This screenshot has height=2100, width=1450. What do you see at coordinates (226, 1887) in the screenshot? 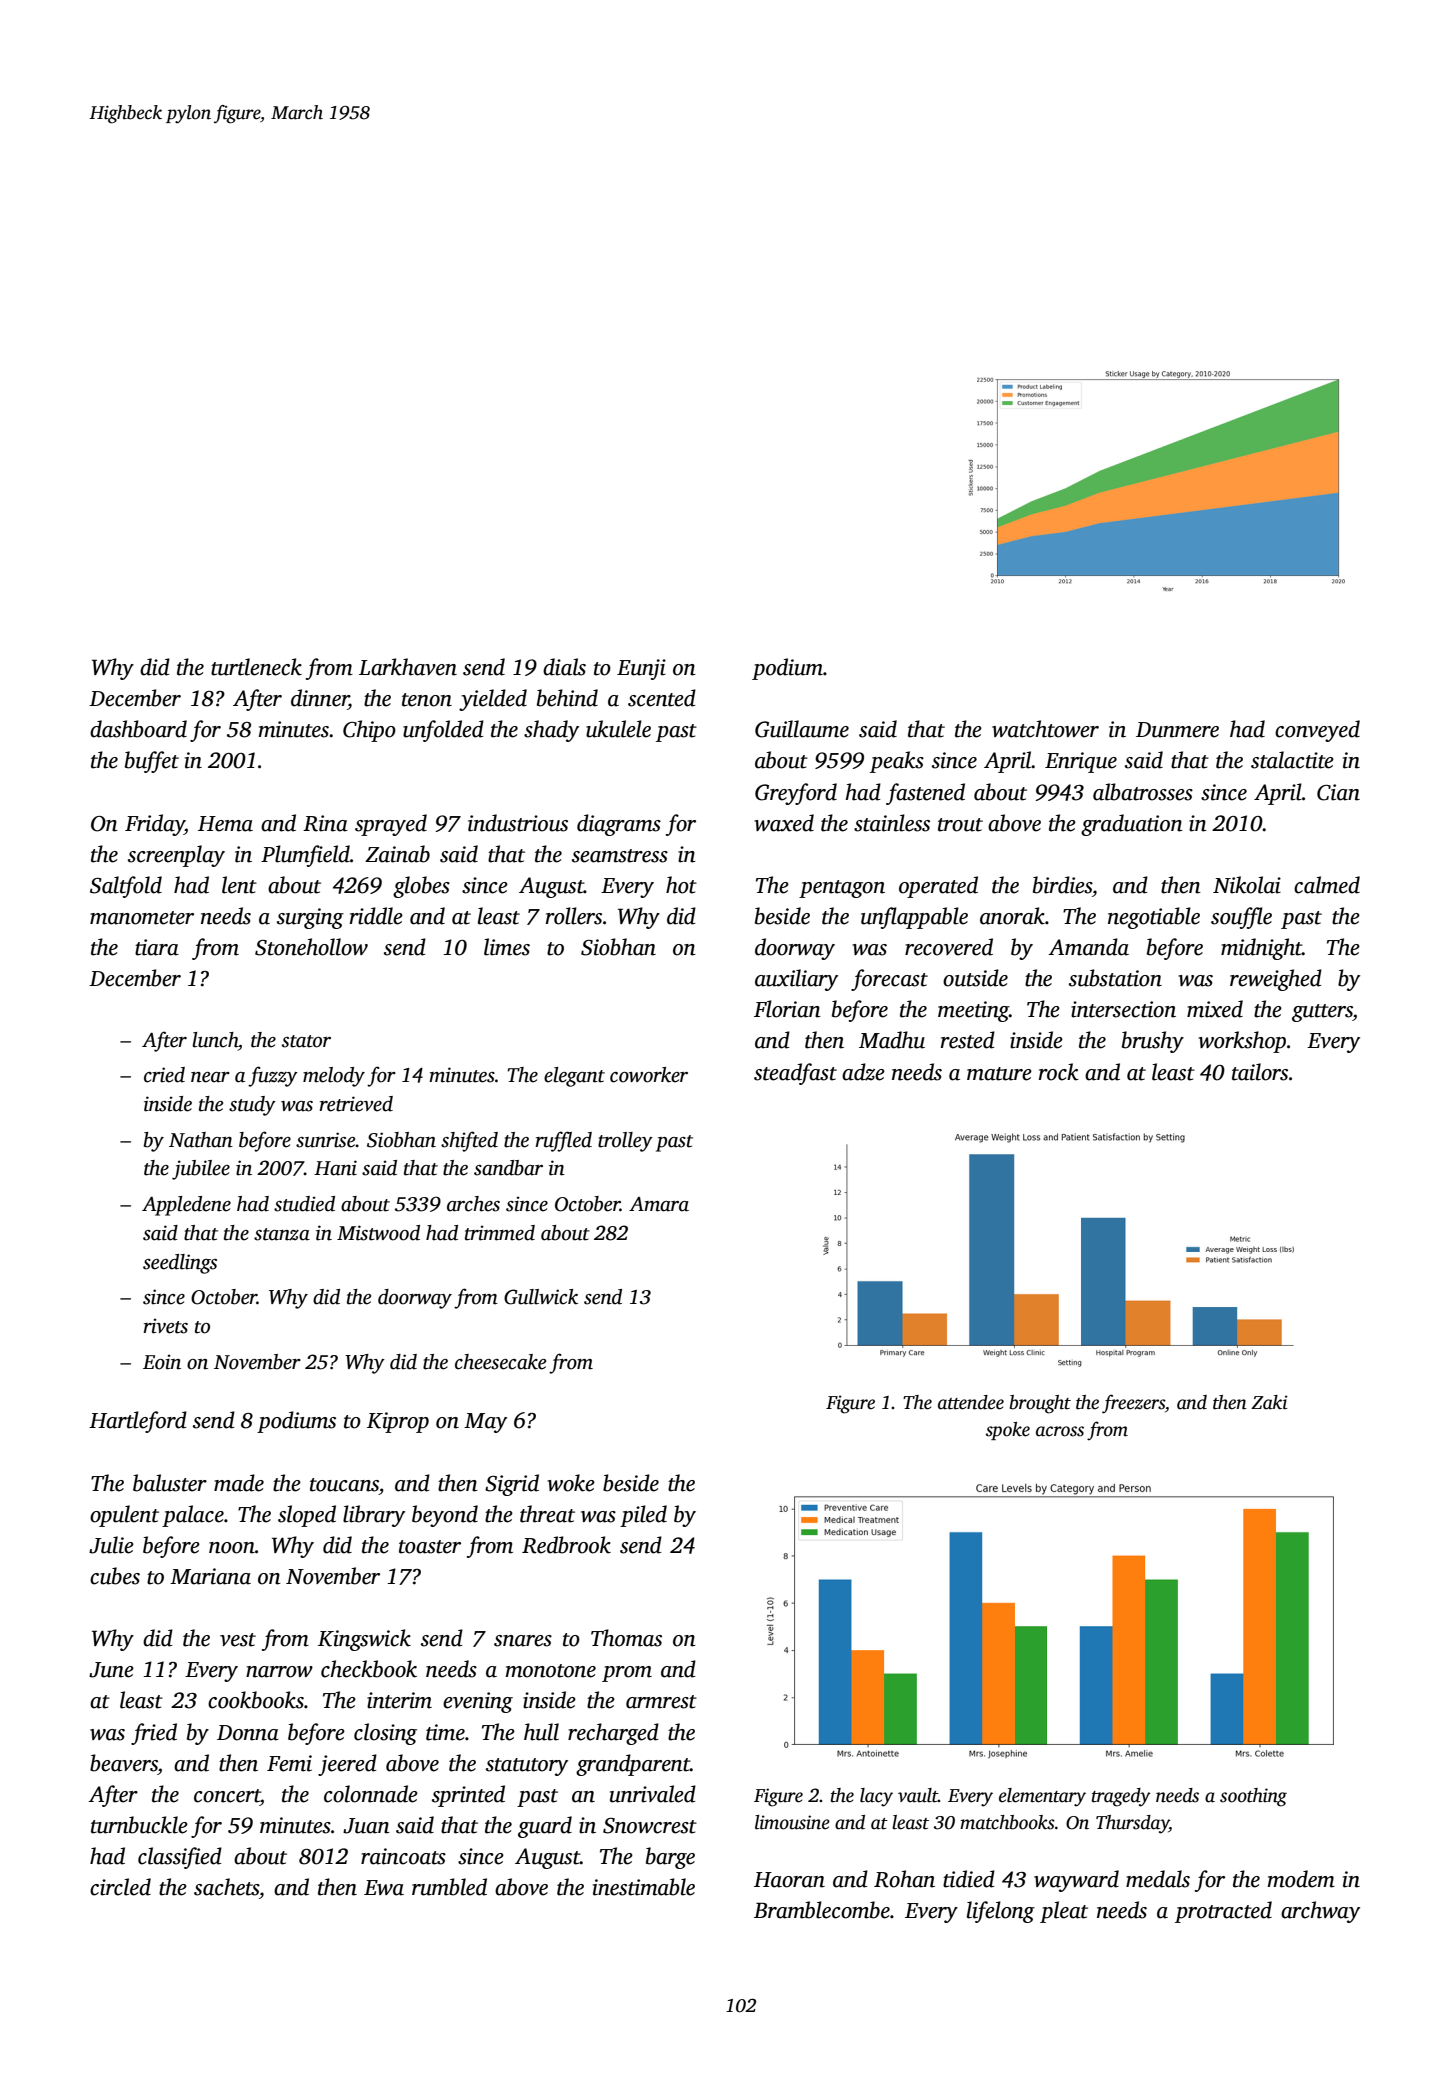
I see `sachets` at bounding box center [226, 1887].
